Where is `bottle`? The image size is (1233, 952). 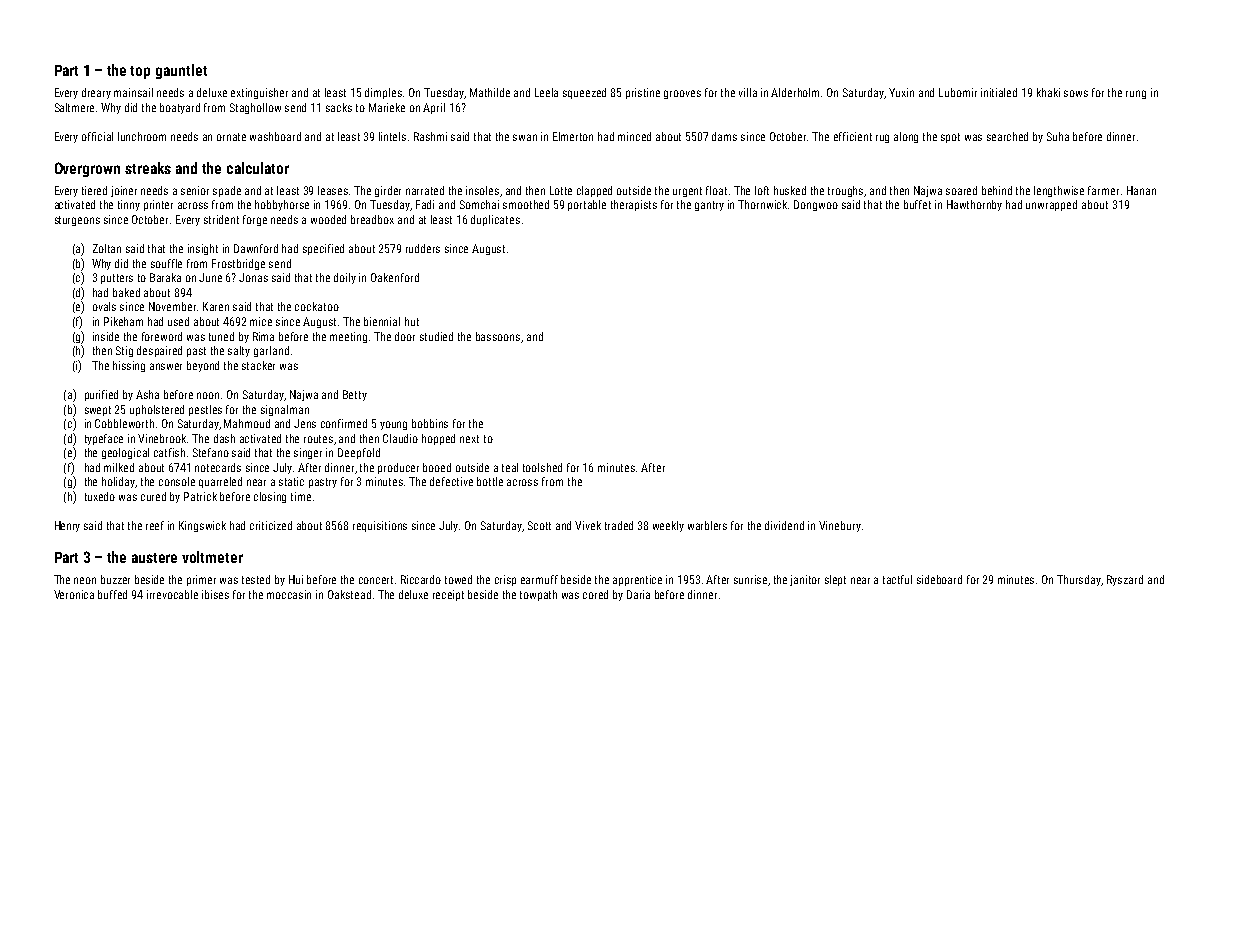 bottle is located at coordinates (490, 481).
